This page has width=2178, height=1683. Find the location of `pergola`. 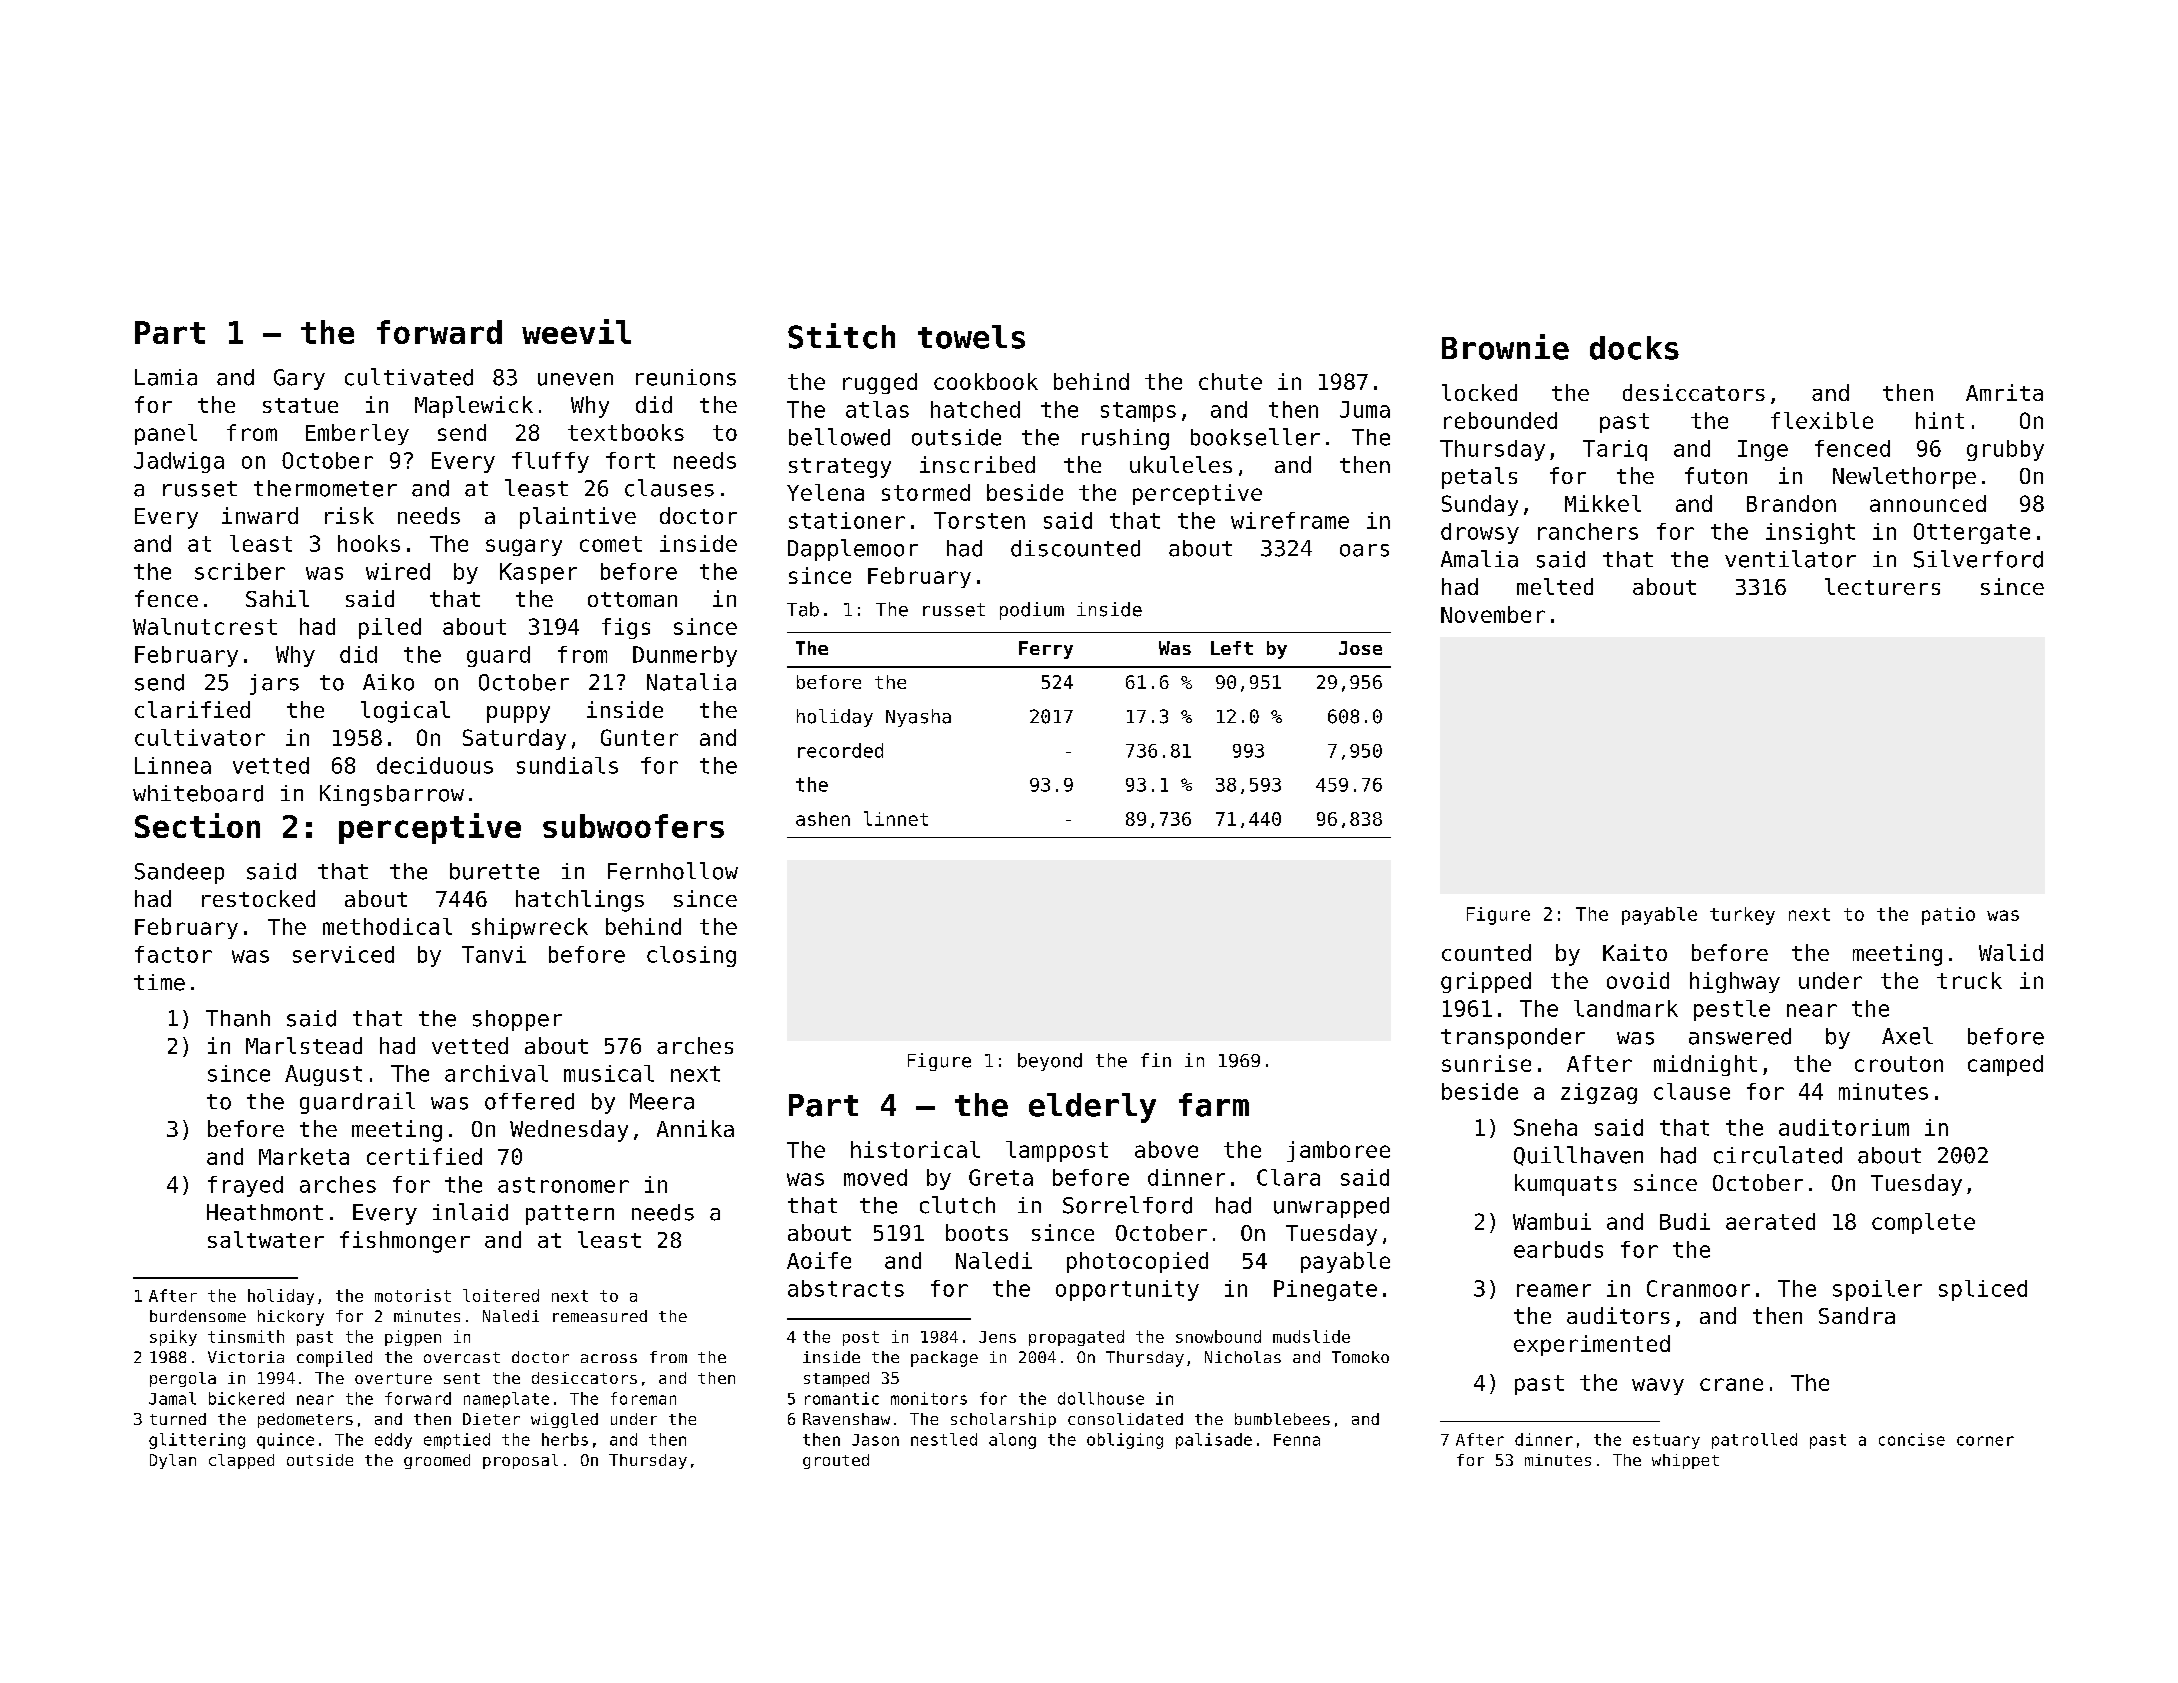

pergola is located at coordinates (183, 1379).
